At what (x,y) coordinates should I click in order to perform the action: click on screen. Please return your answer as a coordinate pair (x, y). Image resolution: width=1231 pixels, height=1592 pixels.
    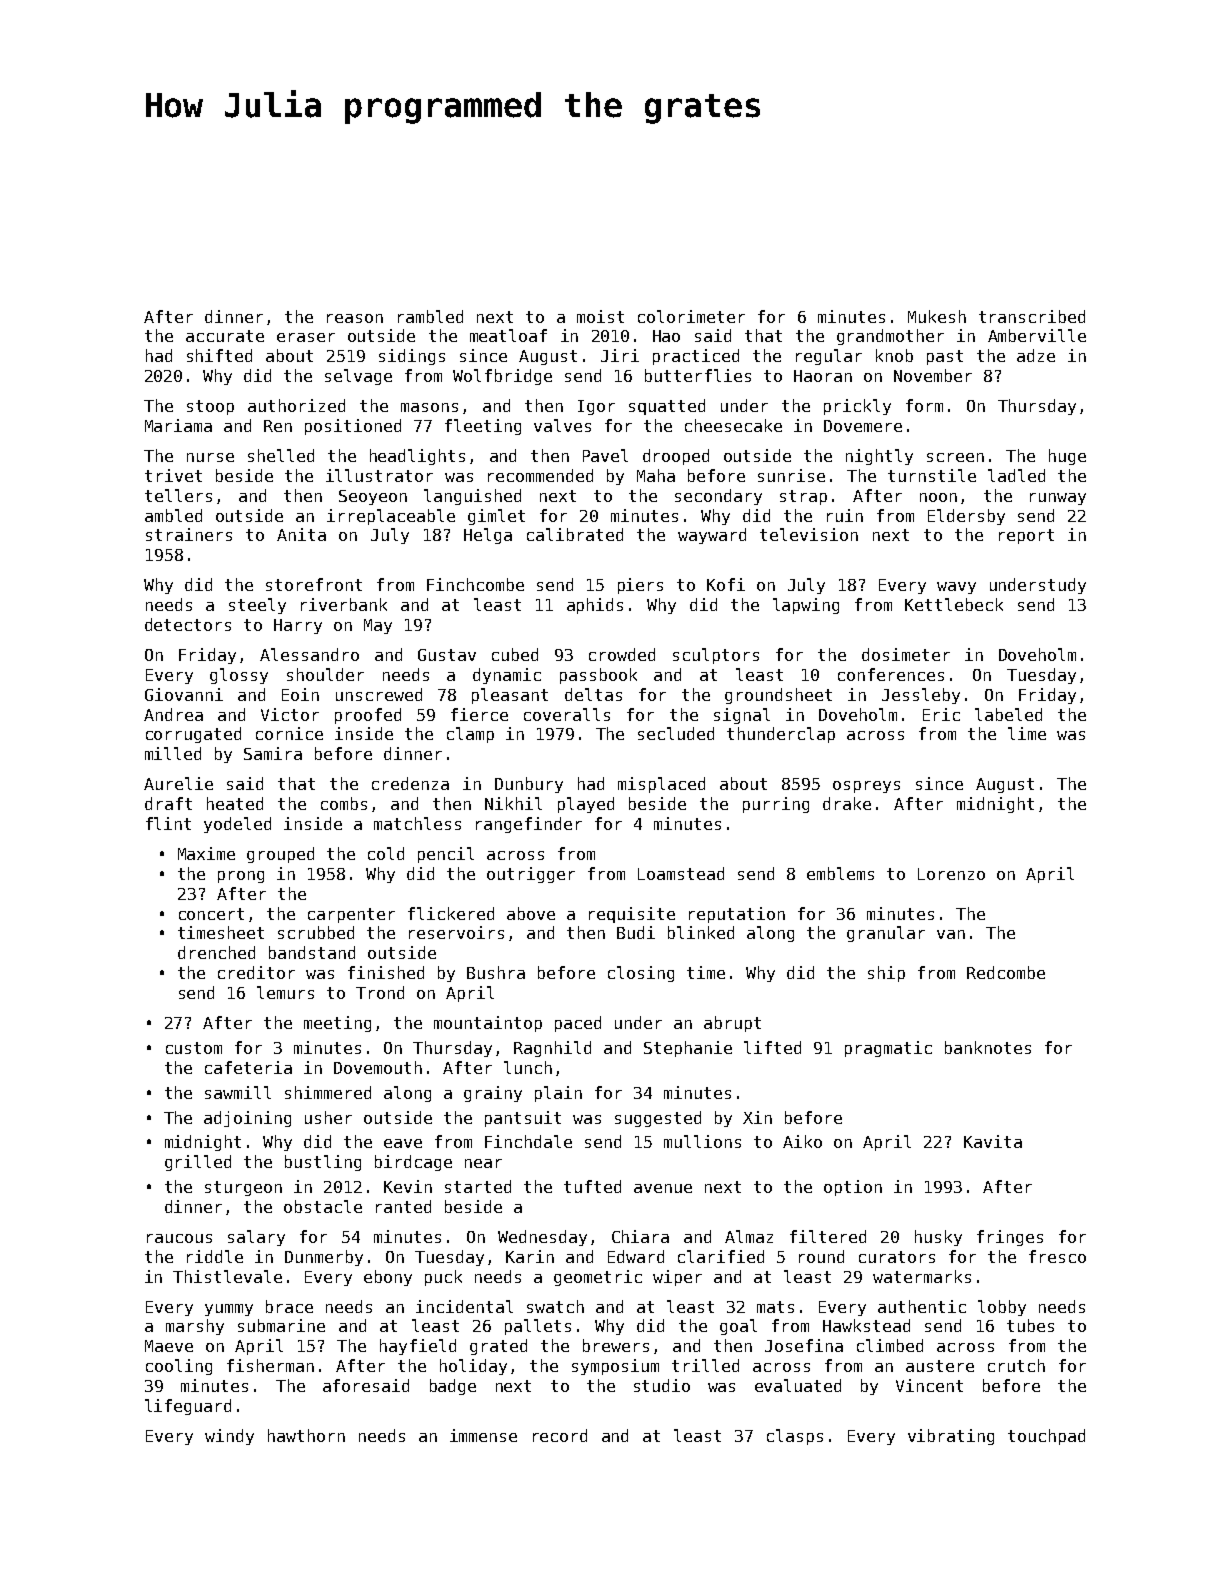
    Looking at the image, I should click on (955, 457).
